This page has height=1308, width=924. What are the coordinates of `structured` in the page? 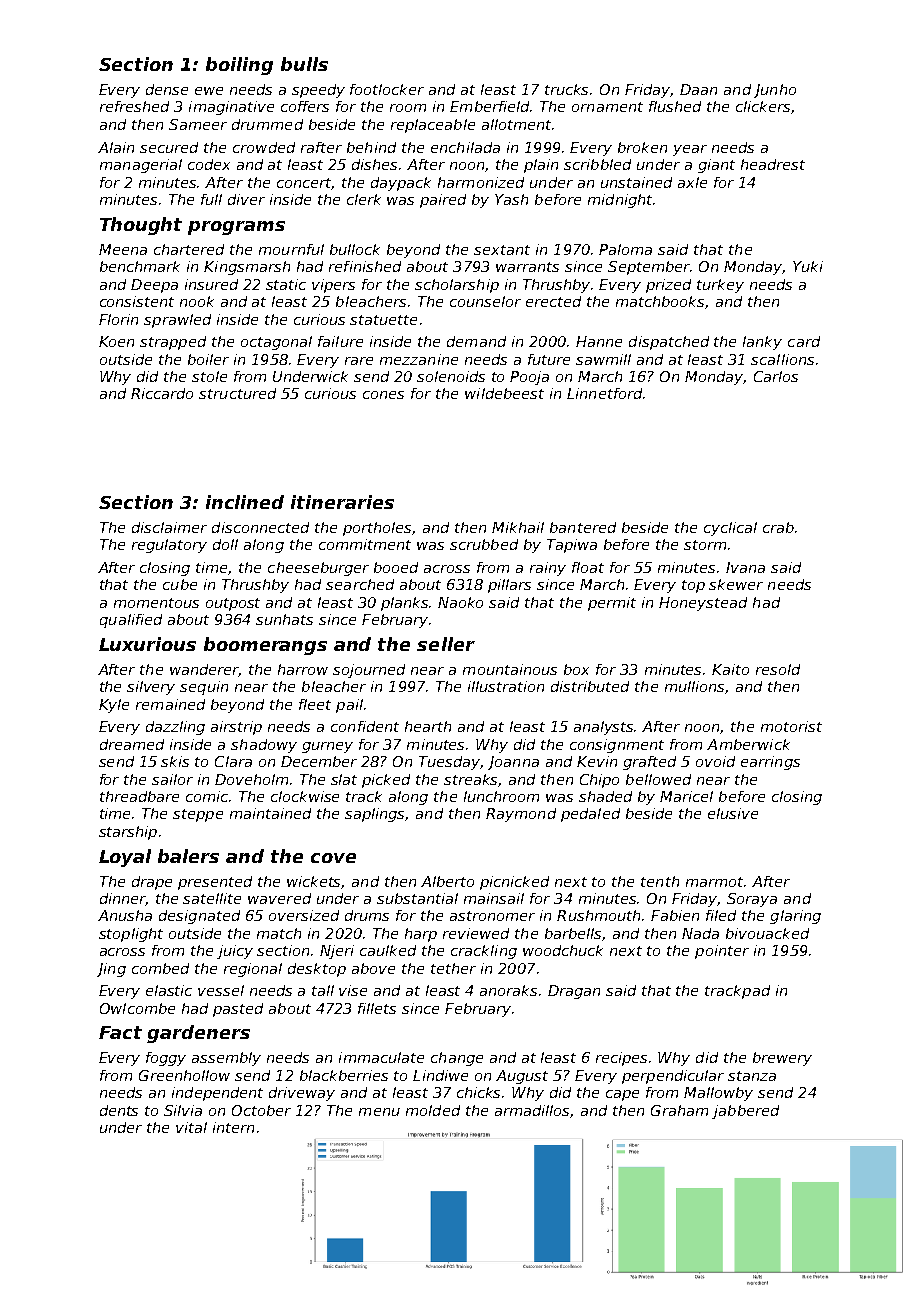 It's located at (237, 393).
